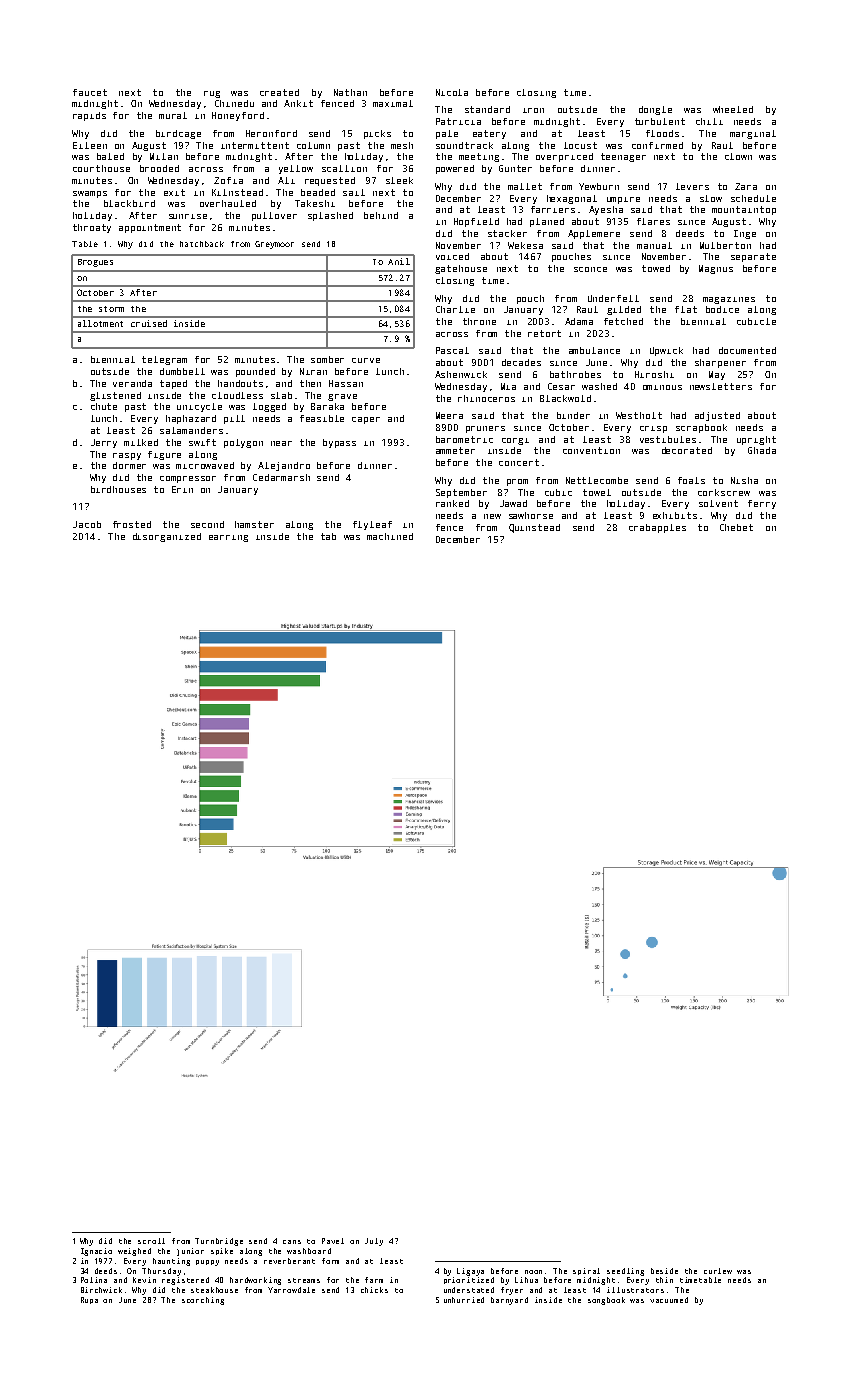  What do you see at coordinates (90, 92) in the screenshot?
I see `faucet` at bounding box center [90, 92].
